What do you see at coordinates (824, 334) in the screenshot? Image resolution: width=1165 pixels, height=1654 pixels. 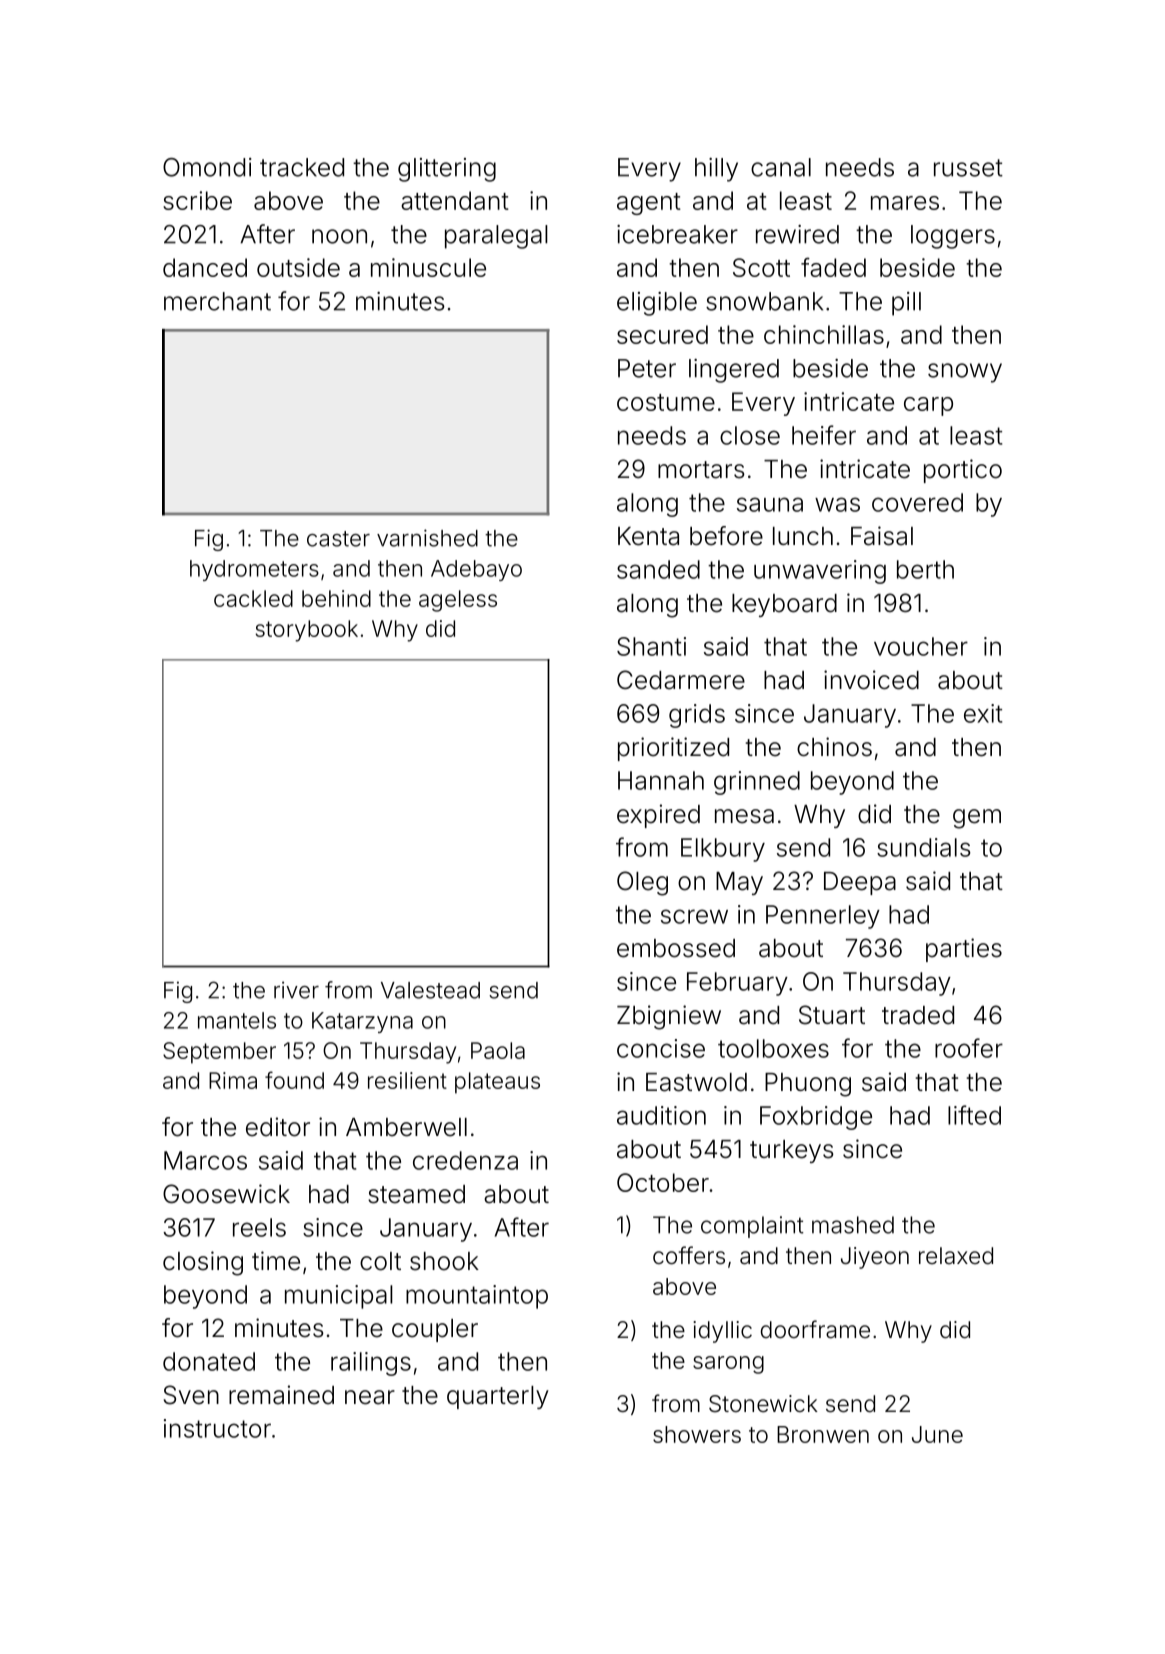 I see `chinchillas` at bounding box center [824, 334].
